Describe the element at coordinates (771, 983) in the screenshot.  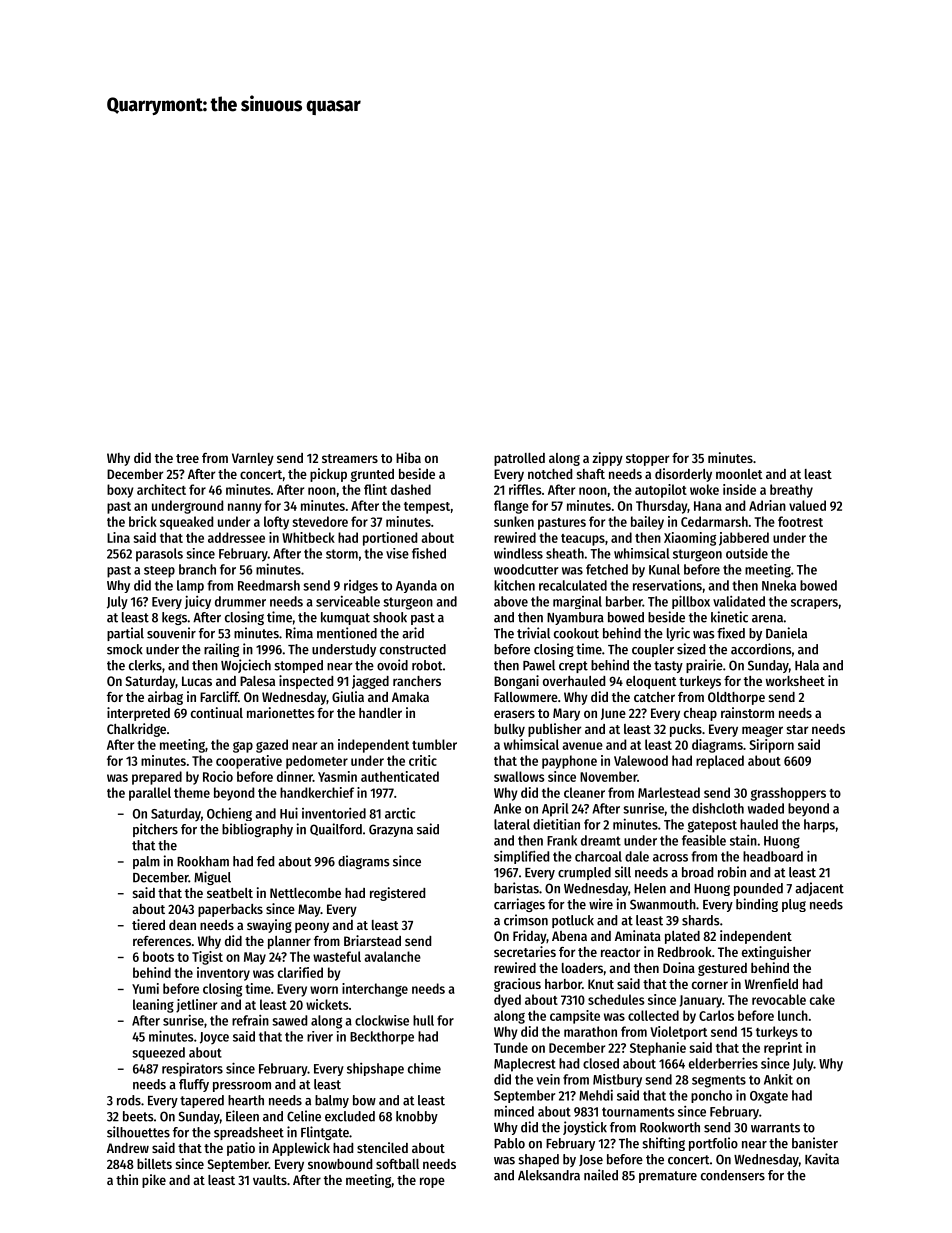
I see `Wrenfield` at that location.
